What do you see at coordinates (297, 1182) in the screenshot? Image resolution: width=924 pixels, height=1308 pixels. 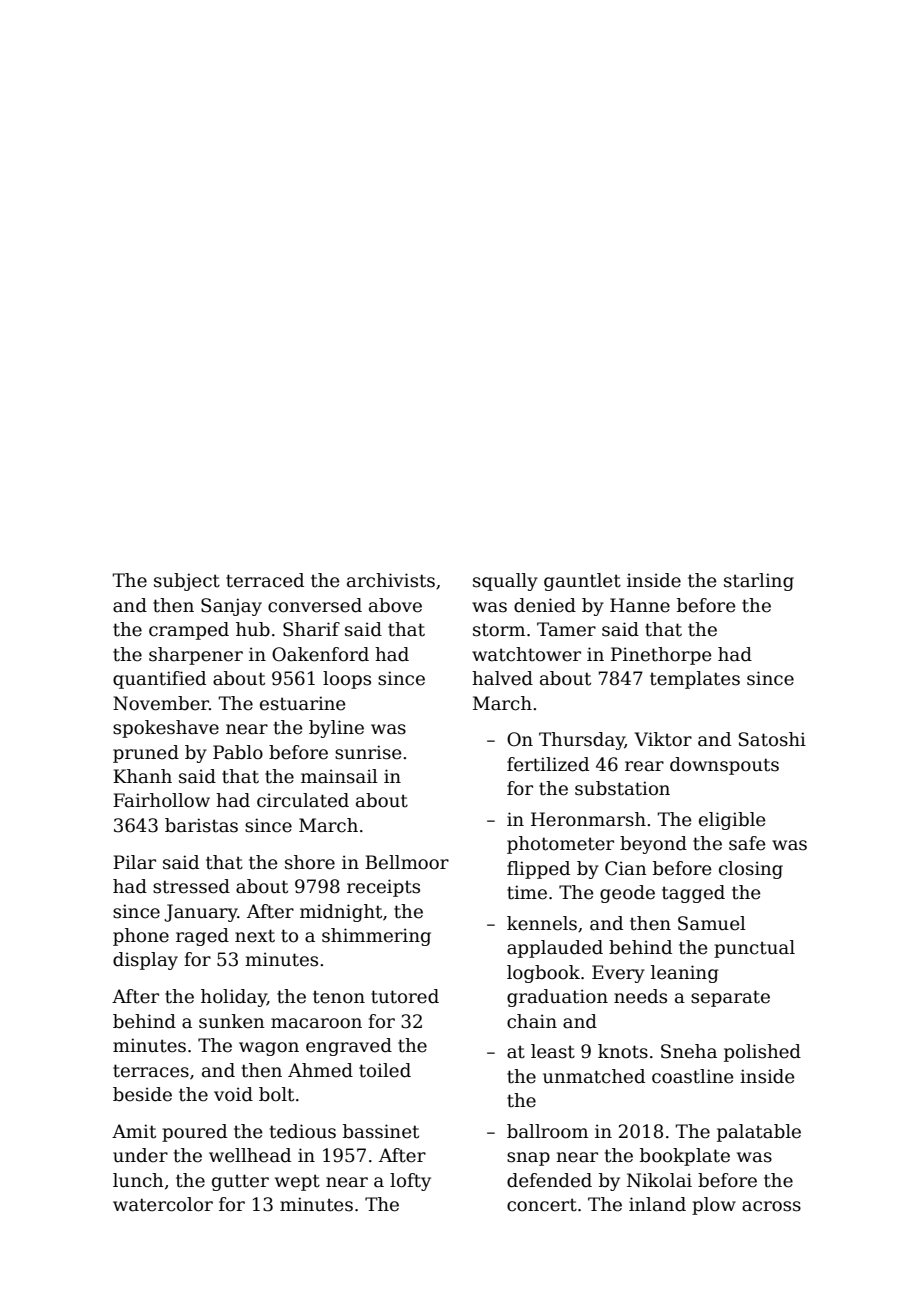 I see `wept` at bounding box center [297, 1182].
